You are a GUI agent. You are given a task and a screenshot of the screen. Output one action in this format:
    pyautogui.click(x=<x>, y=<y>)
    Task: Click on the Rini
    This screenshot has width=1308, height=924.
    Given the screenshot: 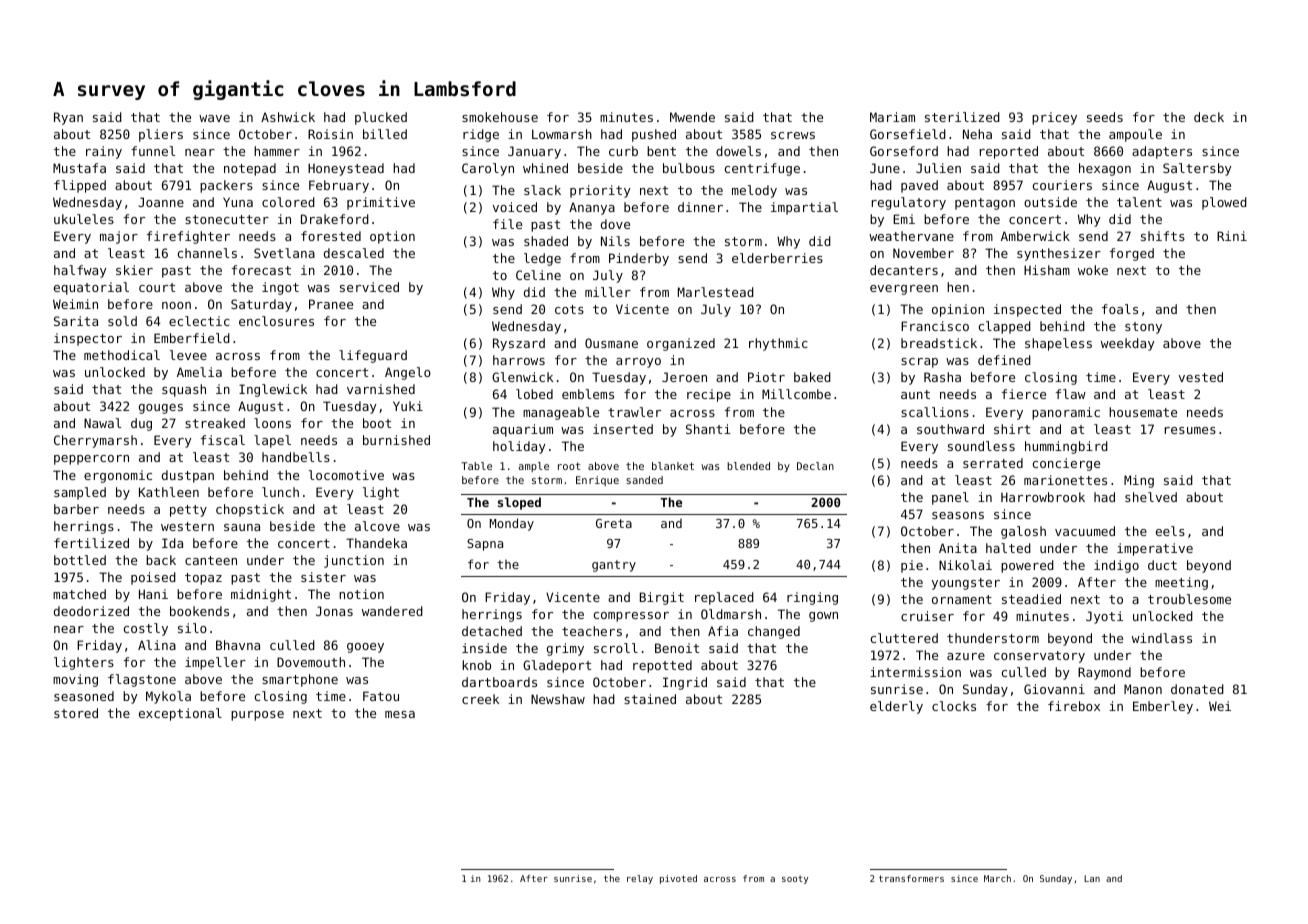 What is the action you would take?
    pyautogui.click(x=1232, y=236)
